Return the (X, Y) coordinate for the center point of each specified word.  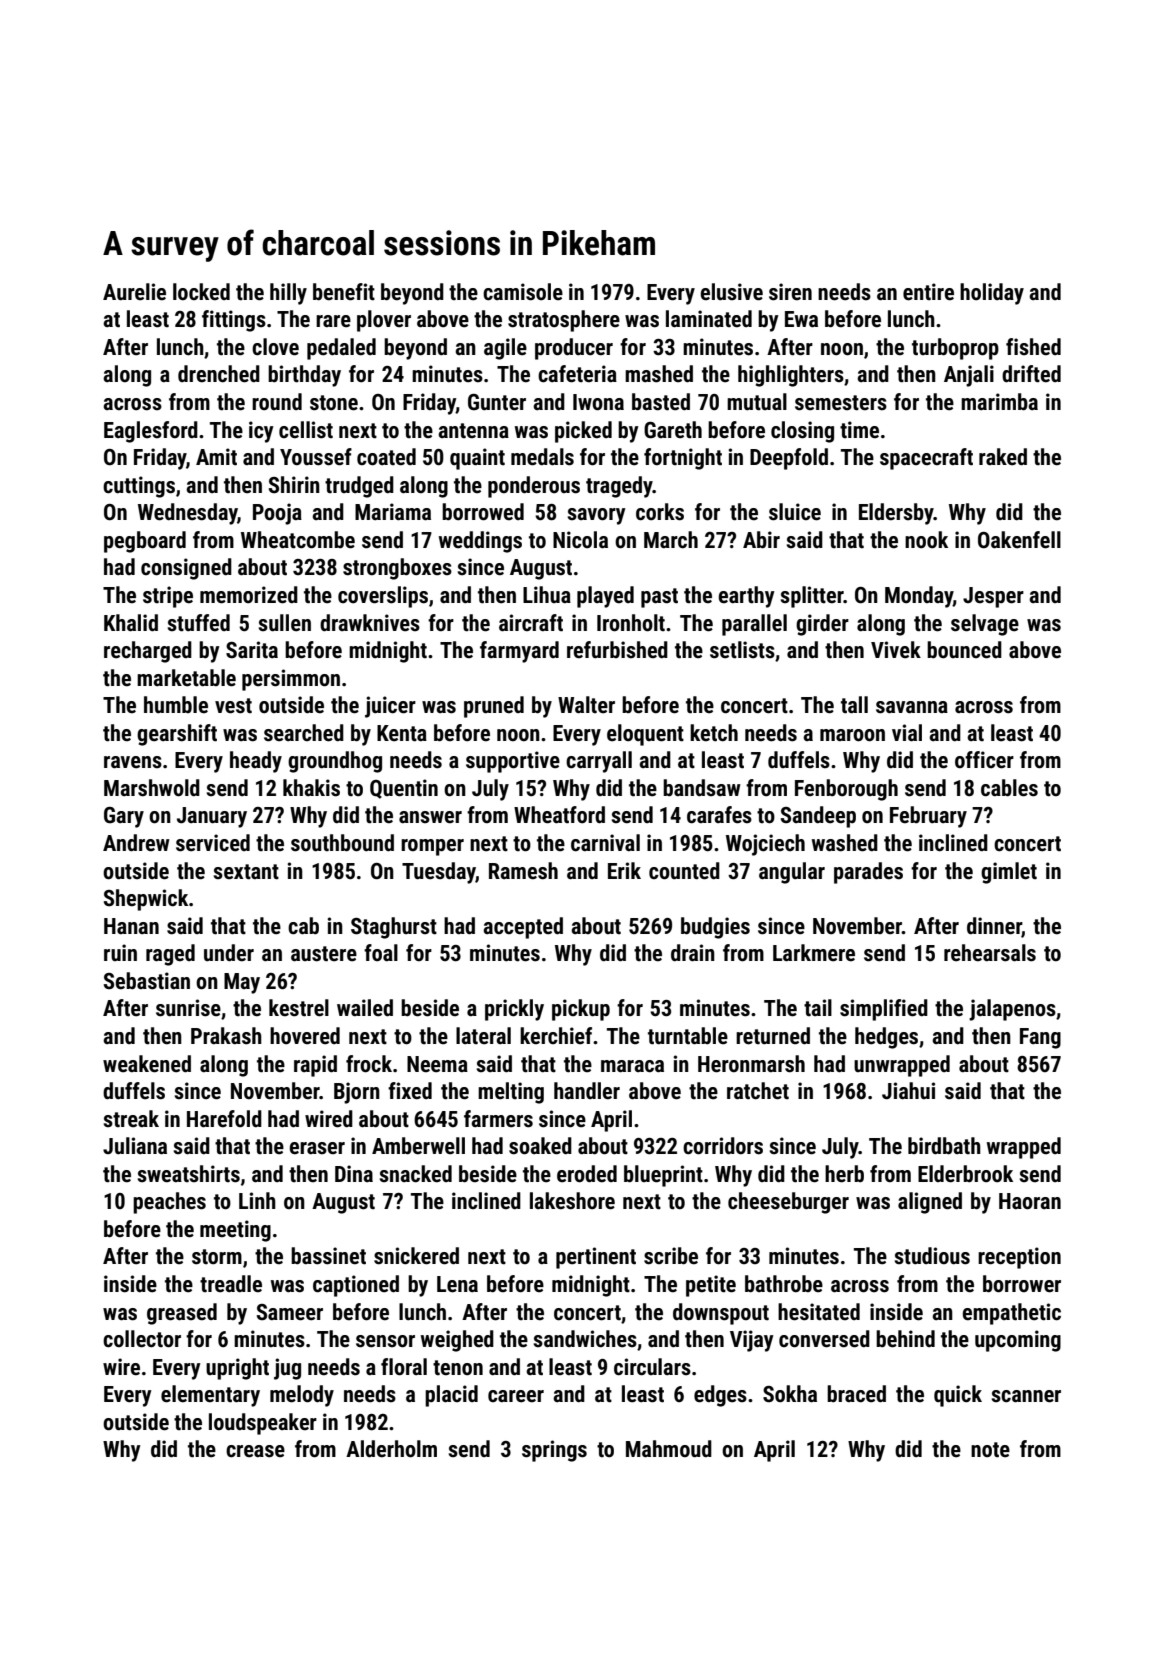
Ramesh (523, 871)
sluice (795, 512)
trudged (359, 487)
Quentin (404, 789)
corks (660, 512)
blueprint (663, 1176)
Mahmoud (669, 1449)
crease (255, 1451)
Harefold (224, 1119)
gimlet (1009, 873)
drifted (1031, 374)
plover (384, 321)
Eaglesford (151, 432)
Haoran (1030, 1201)
